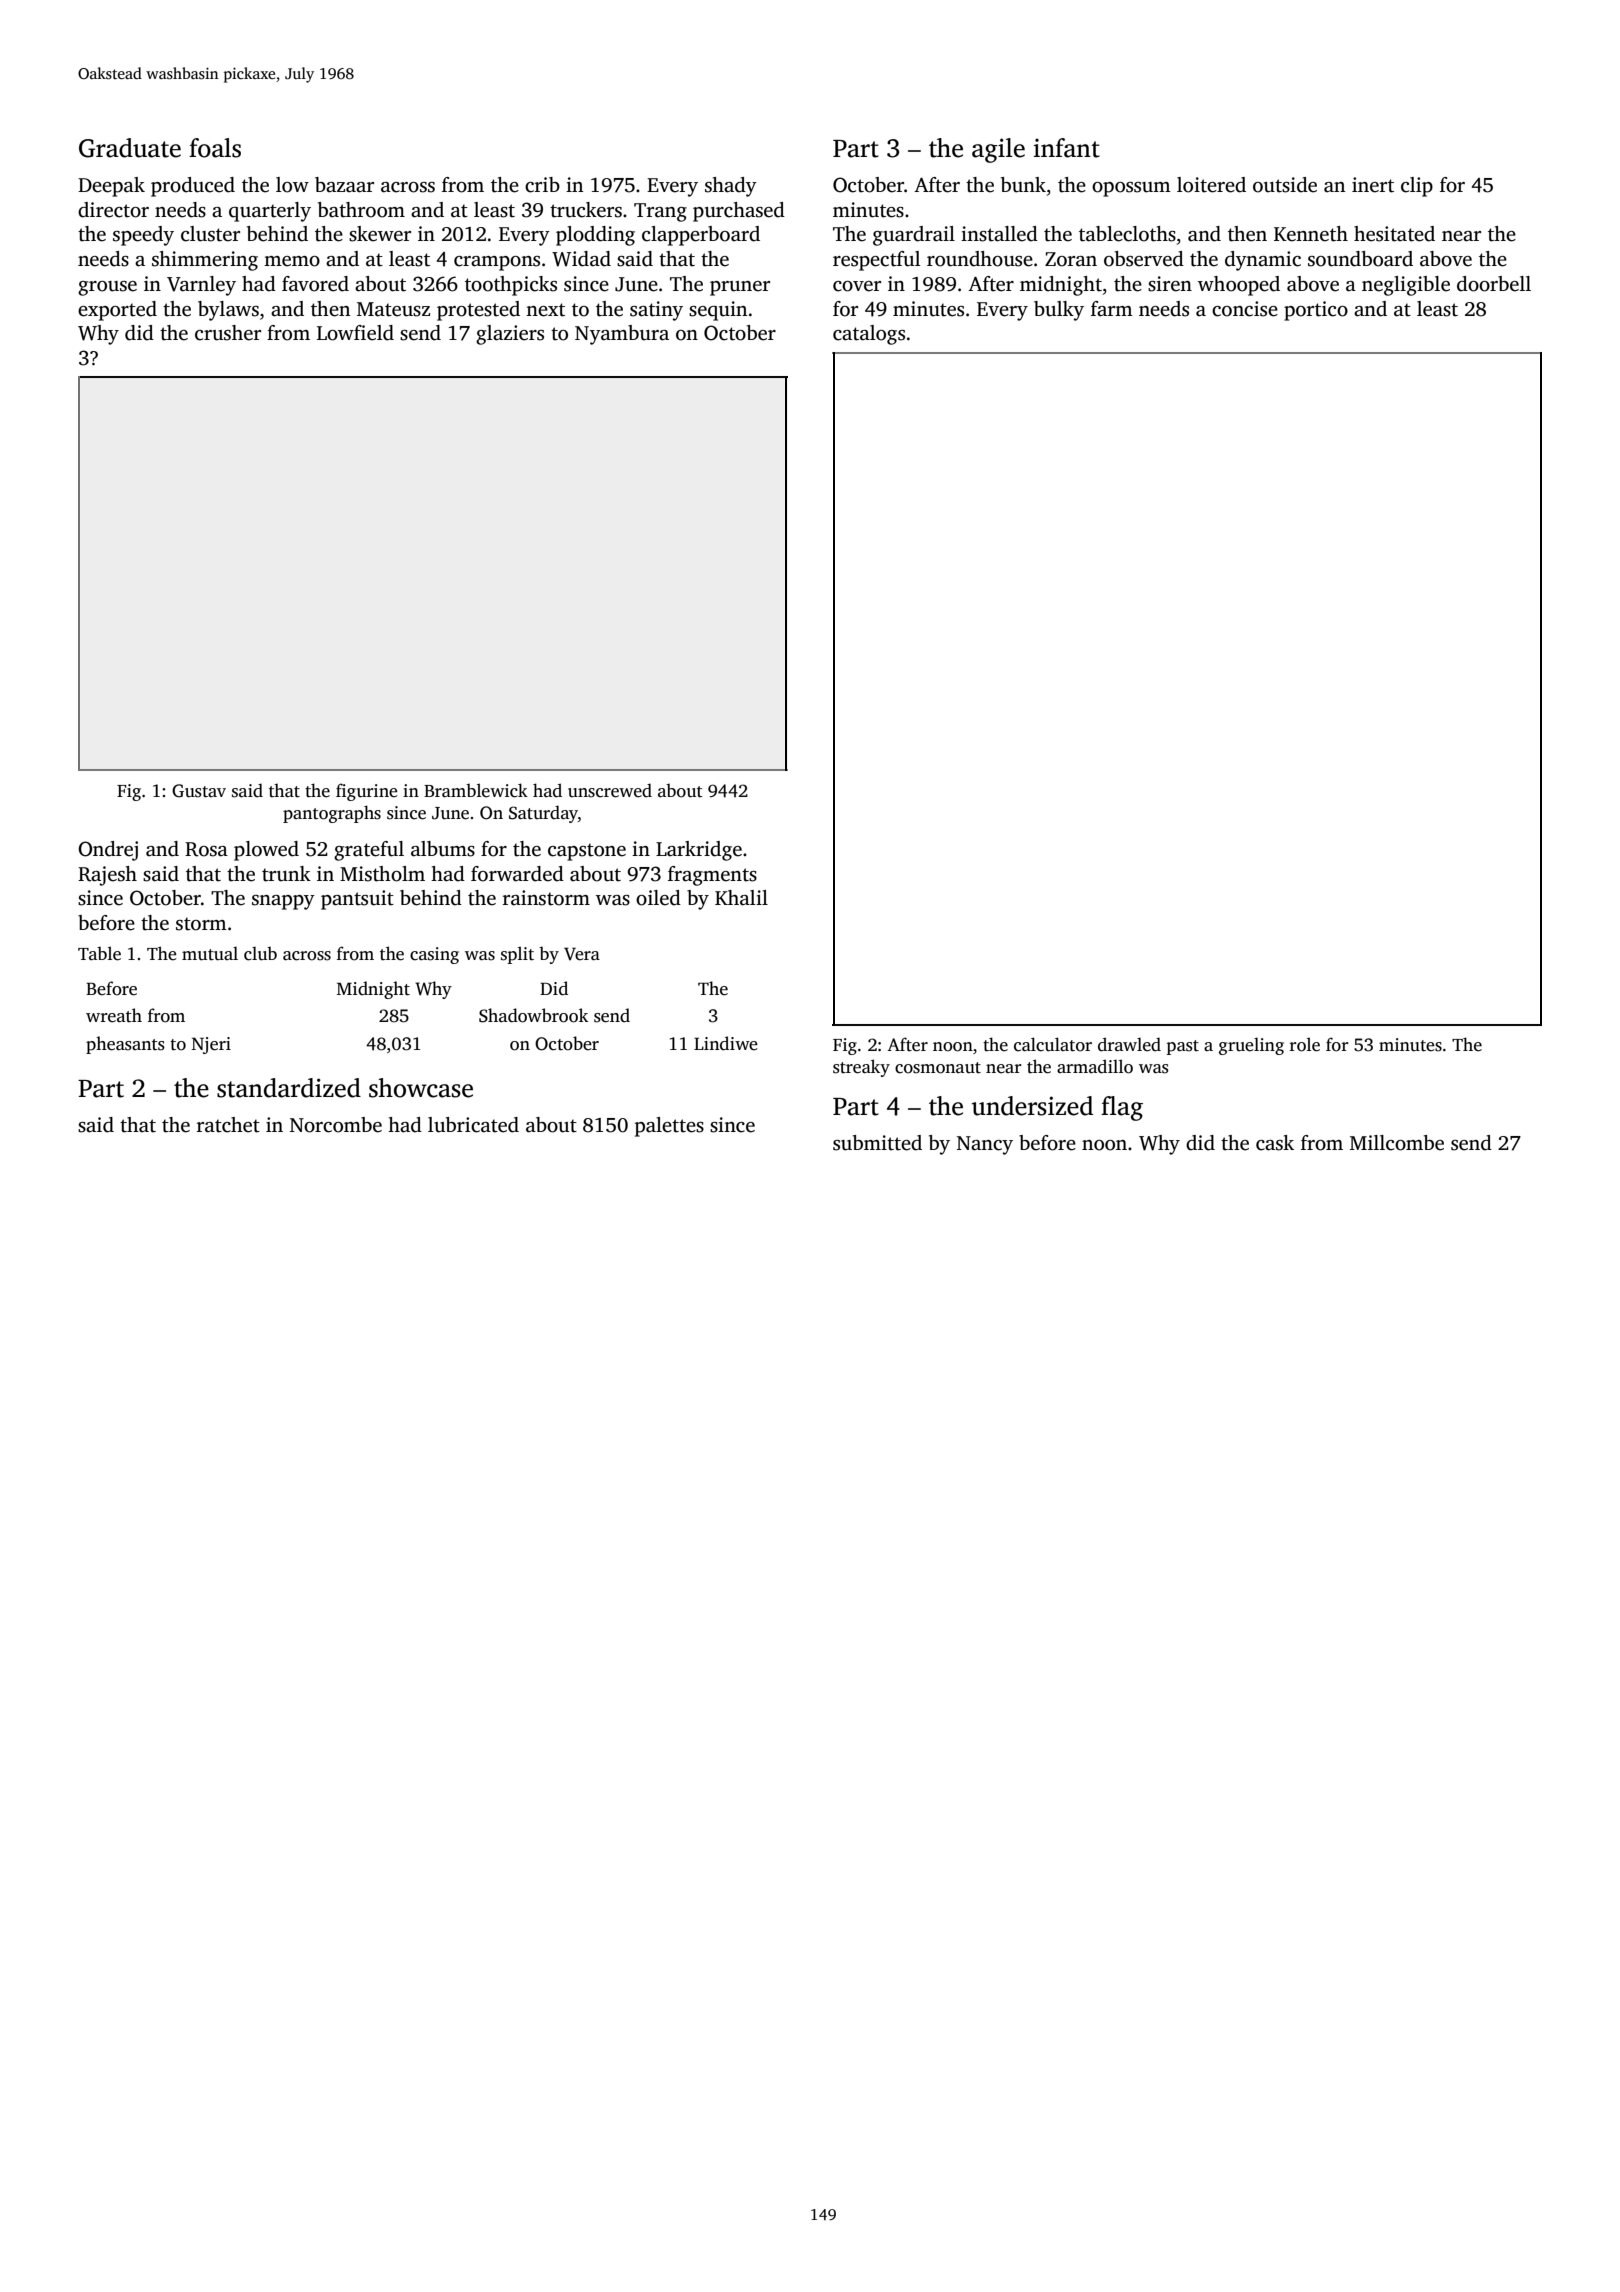  Describe the element at coordinates (367, 792) in the screenshot. I see `figurine` at that location.
